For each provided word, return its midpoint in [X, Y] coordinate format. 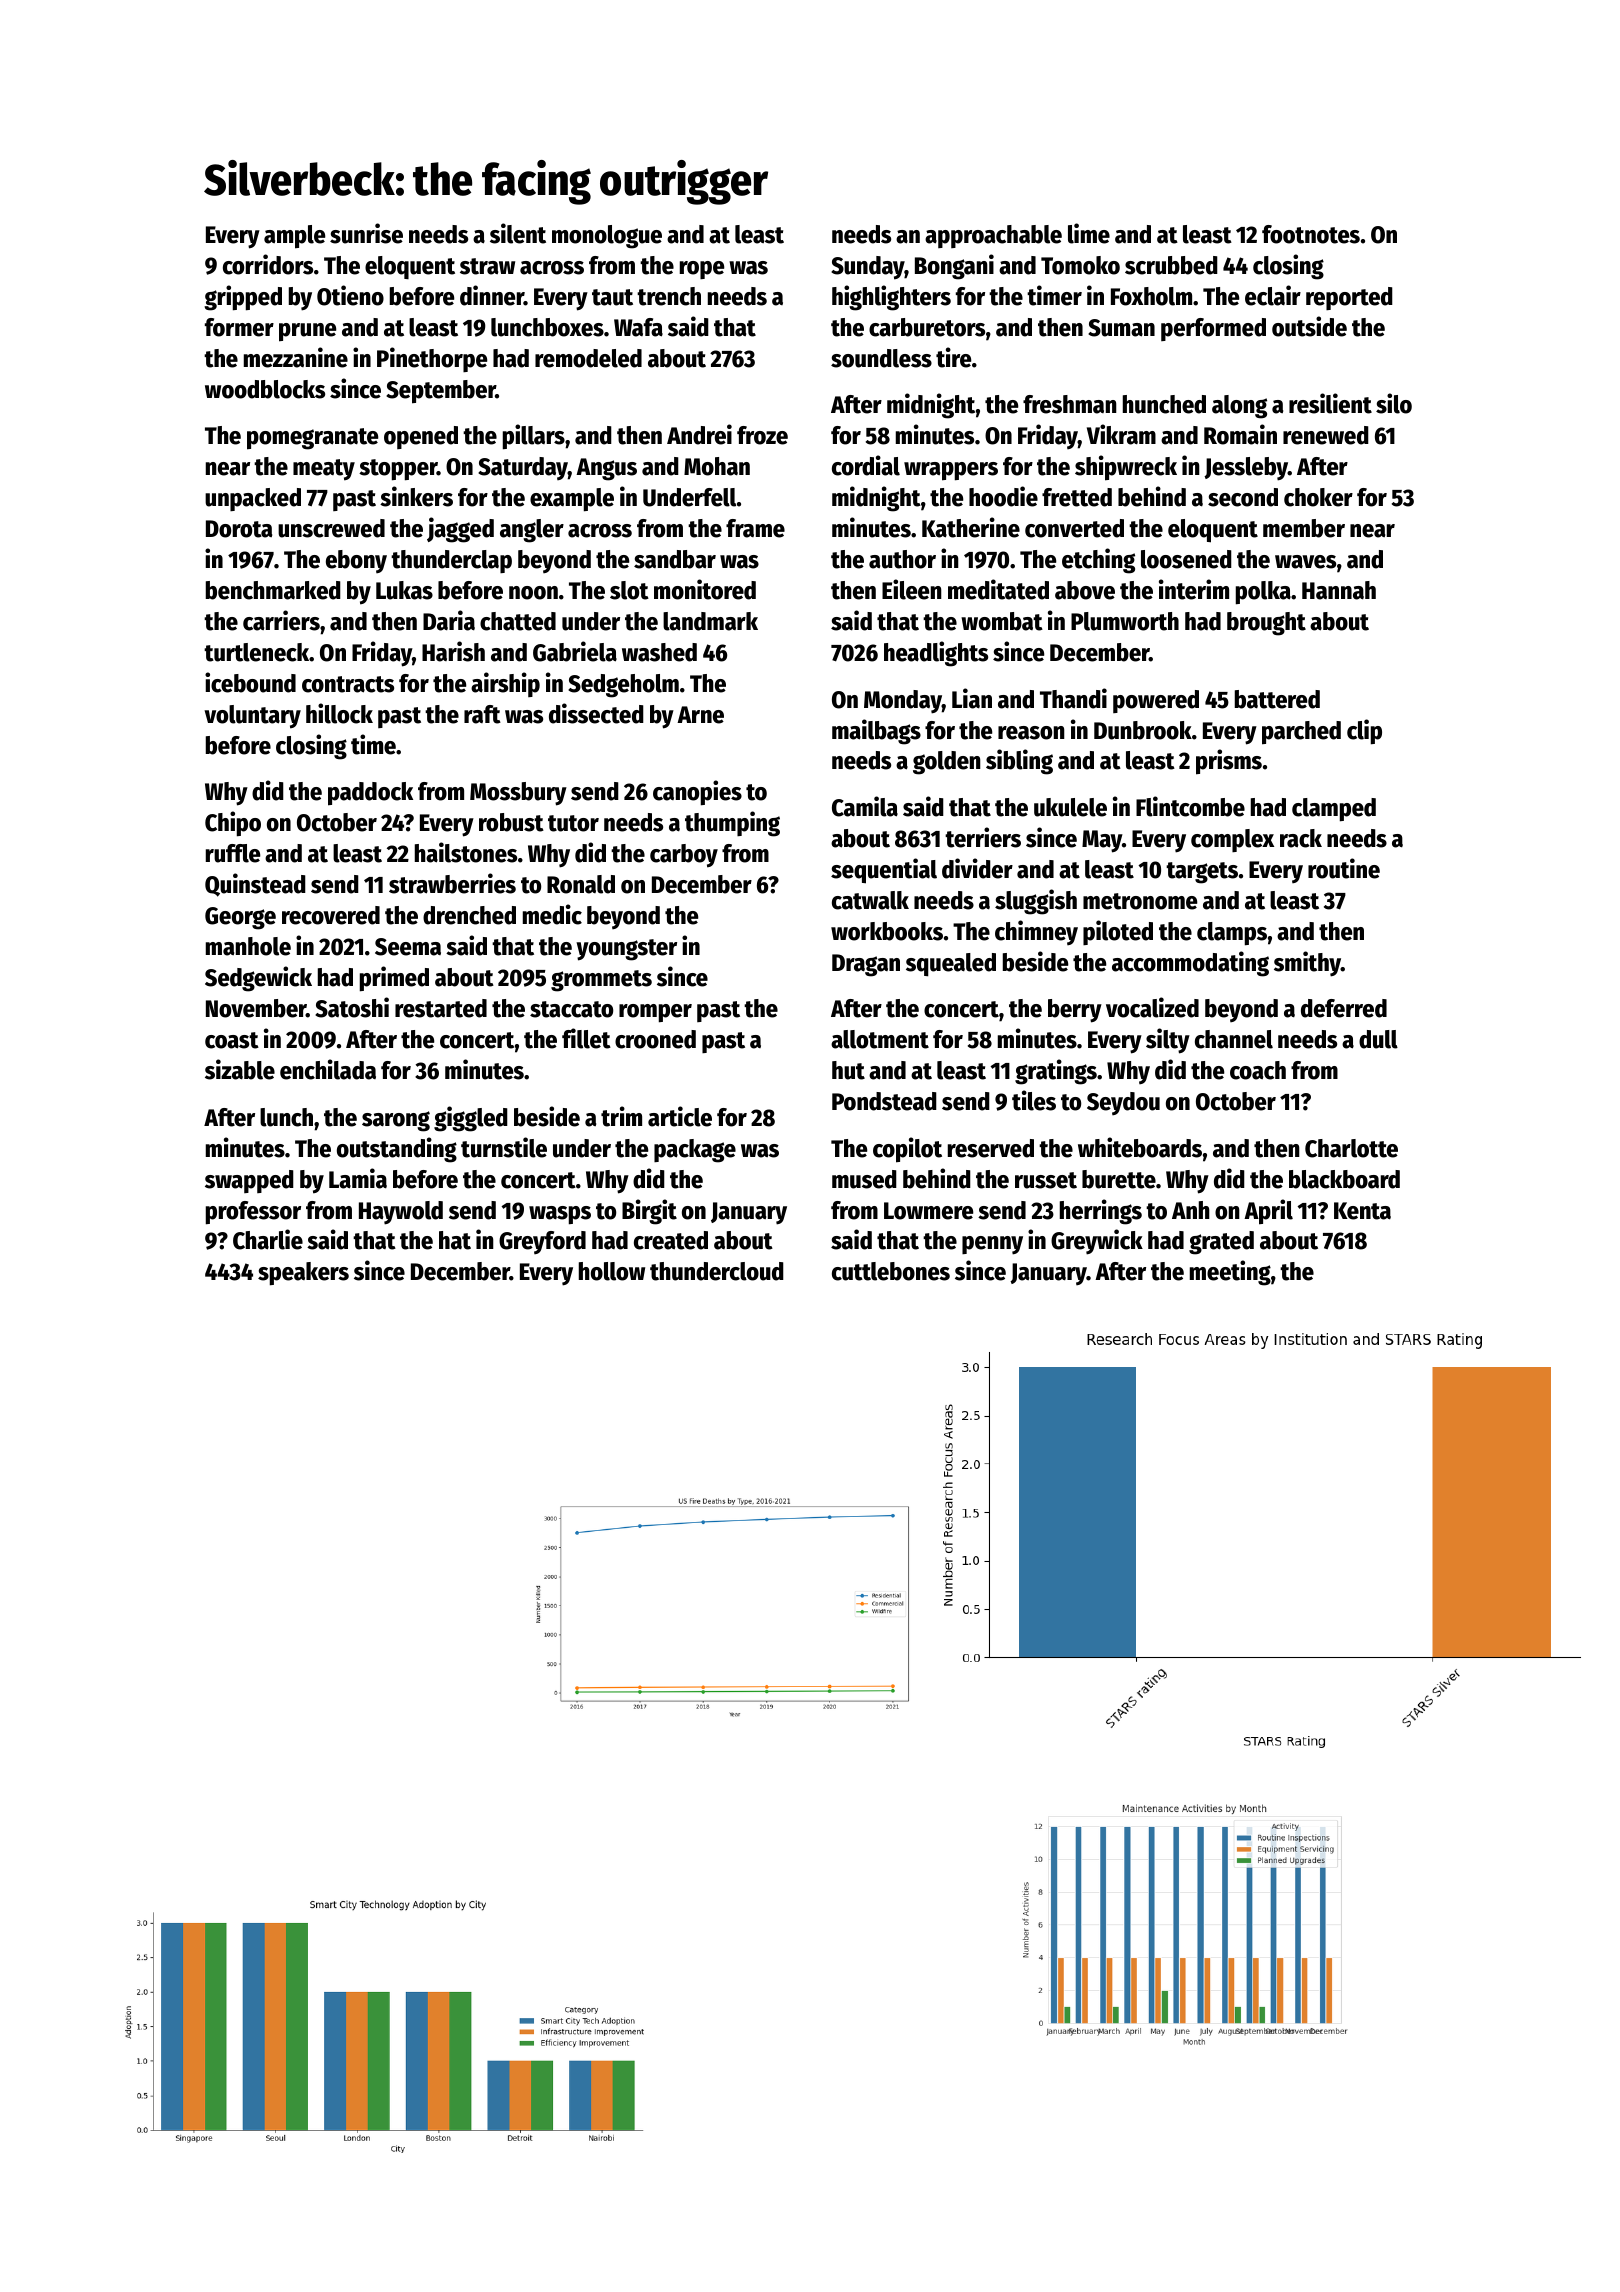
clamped [1334, 810]
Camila [865, 806]
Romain [1240, 434]
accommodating [1190, 964]
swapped [249, 1181]
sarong [396, 1121]
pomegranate [312, 439]
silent [518, 233]
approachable [993, 236]
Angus [606, 469]
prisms [1229, 762]
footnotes [1311, 234]
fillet [586, 1038]
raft [482, 714]
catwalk [870, 900]
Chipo [233, 824]
